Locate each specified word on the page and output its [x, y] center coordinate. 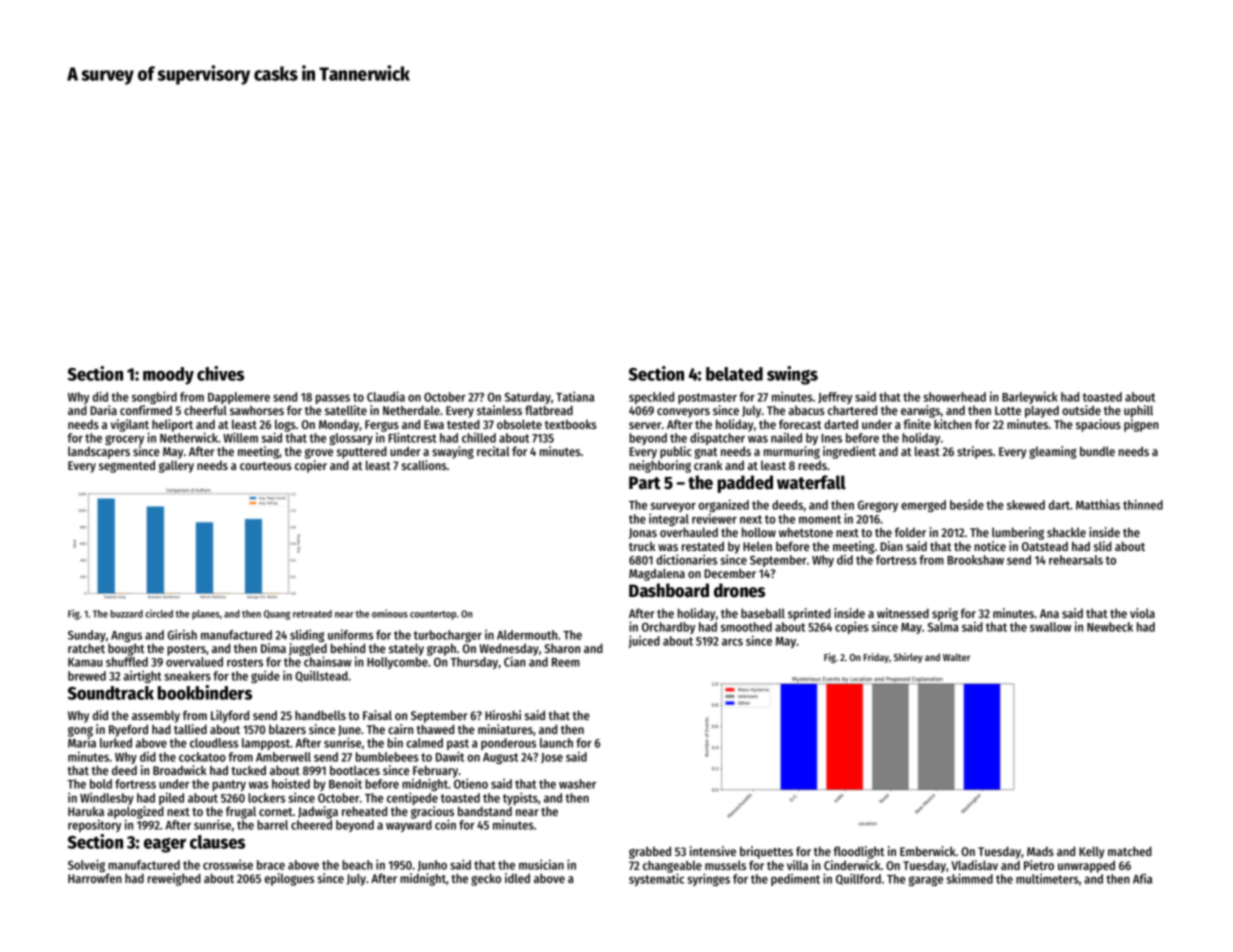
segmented [127, 466]
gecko [486, 879]
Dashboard [669, 590]
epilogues [289, 879]
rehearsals [1076, 560]
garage [925, 881]
